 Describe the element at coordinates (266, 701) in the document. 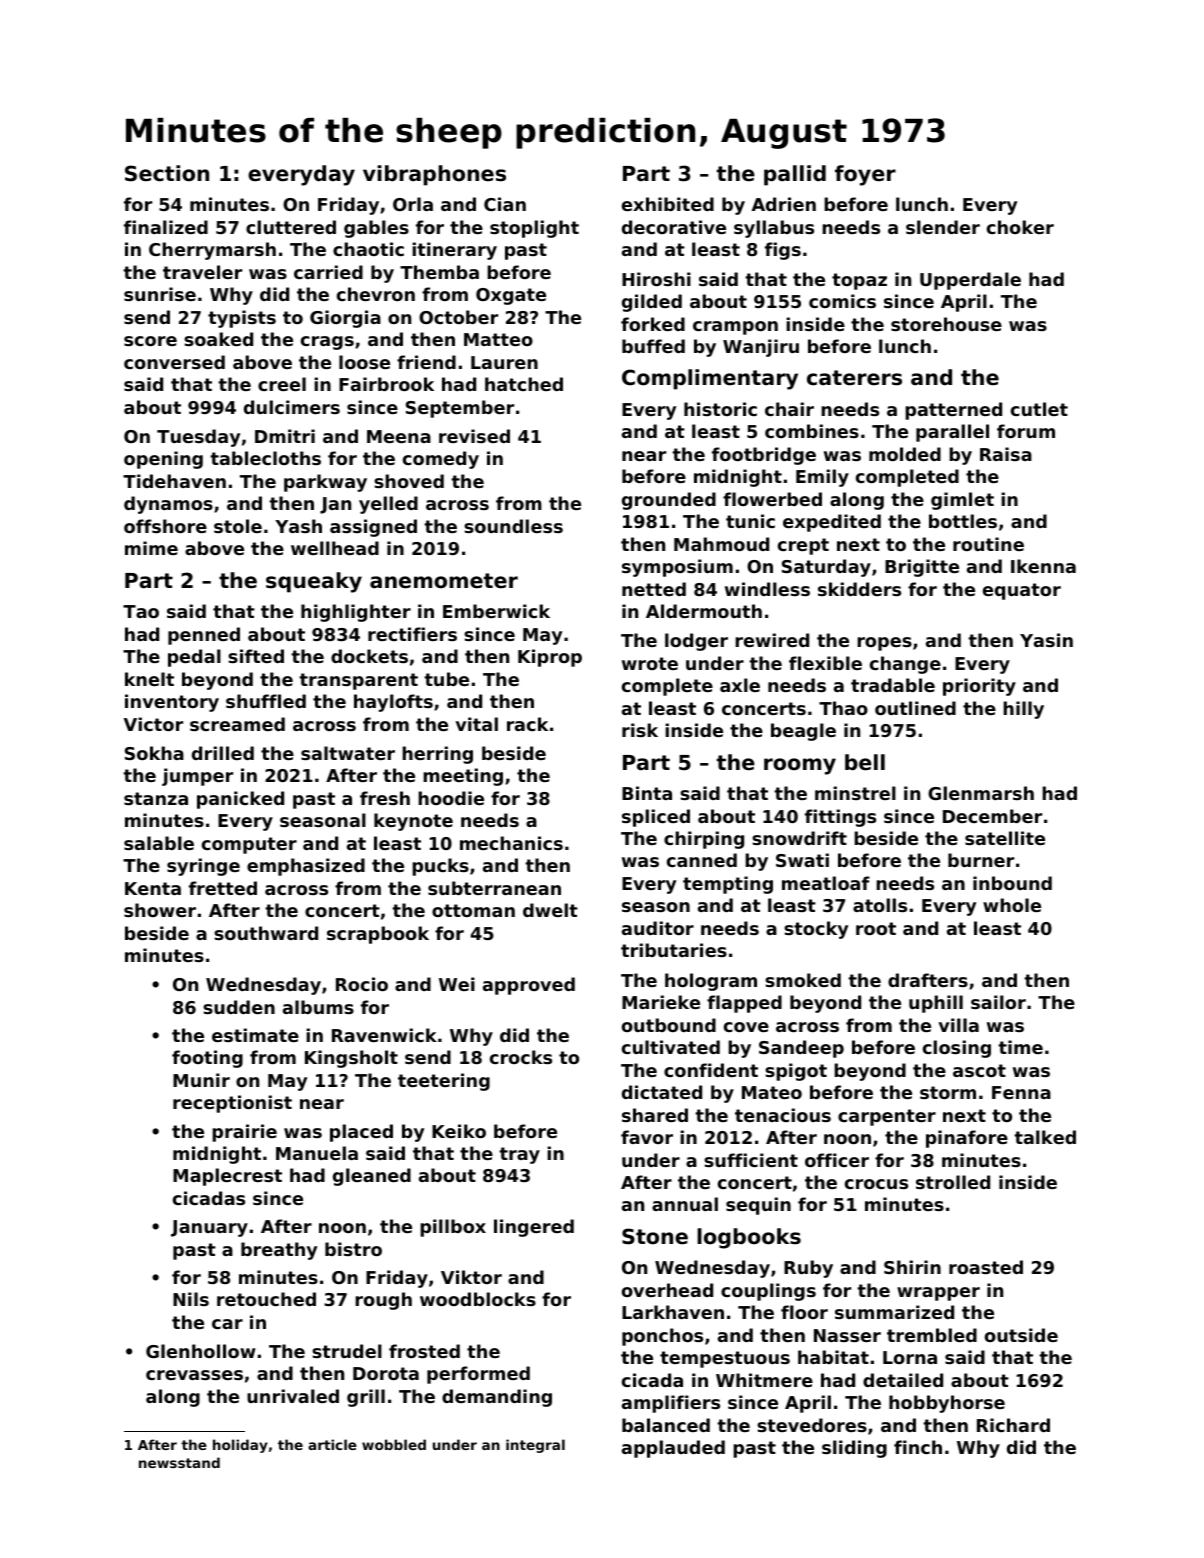

I see `shuffled` at that location.
